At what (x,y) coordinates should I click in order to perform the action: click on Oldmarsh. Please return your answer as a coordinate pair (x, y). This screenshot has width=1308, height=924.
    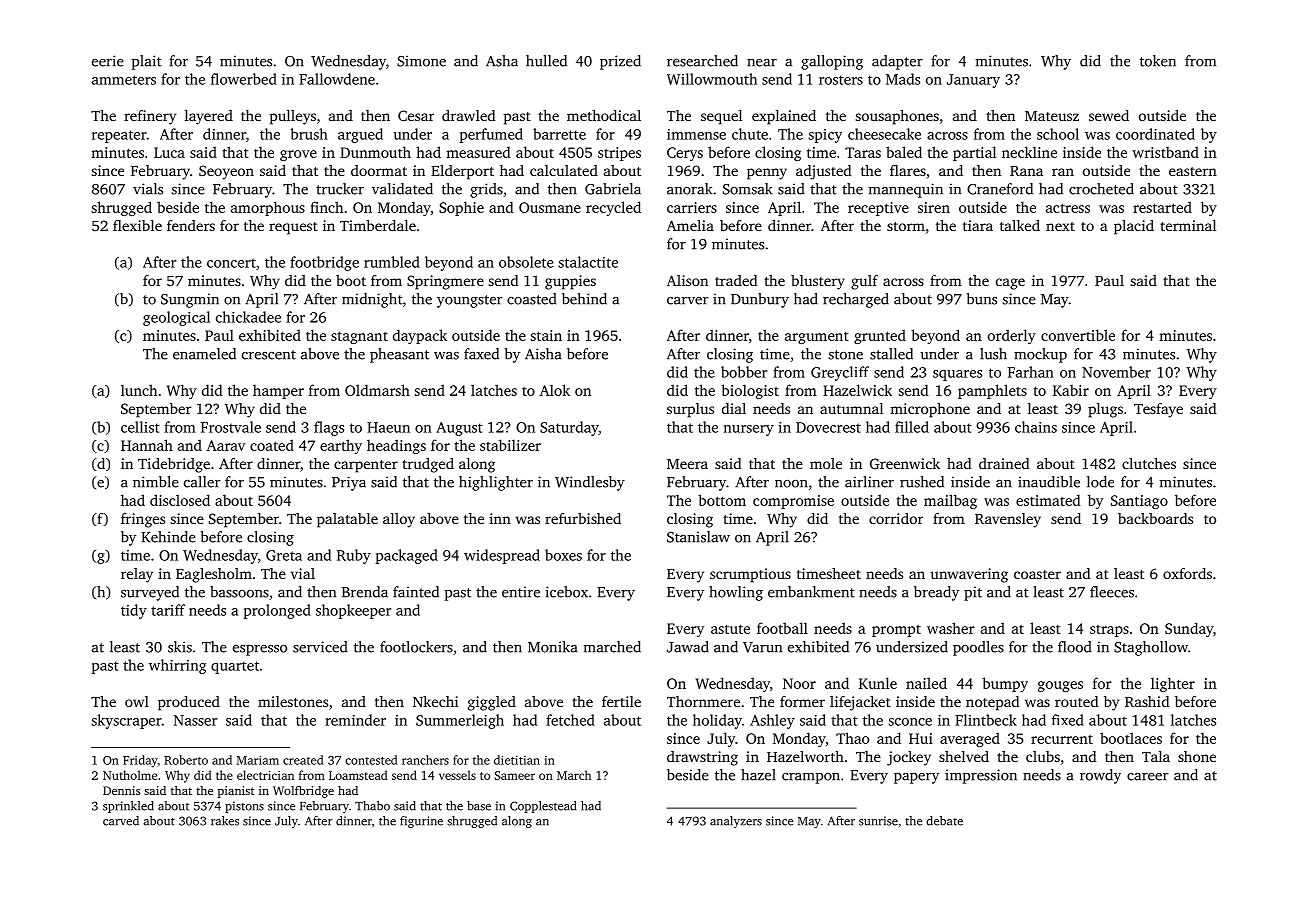
    Looking at the image, I should click on (377, 390).
